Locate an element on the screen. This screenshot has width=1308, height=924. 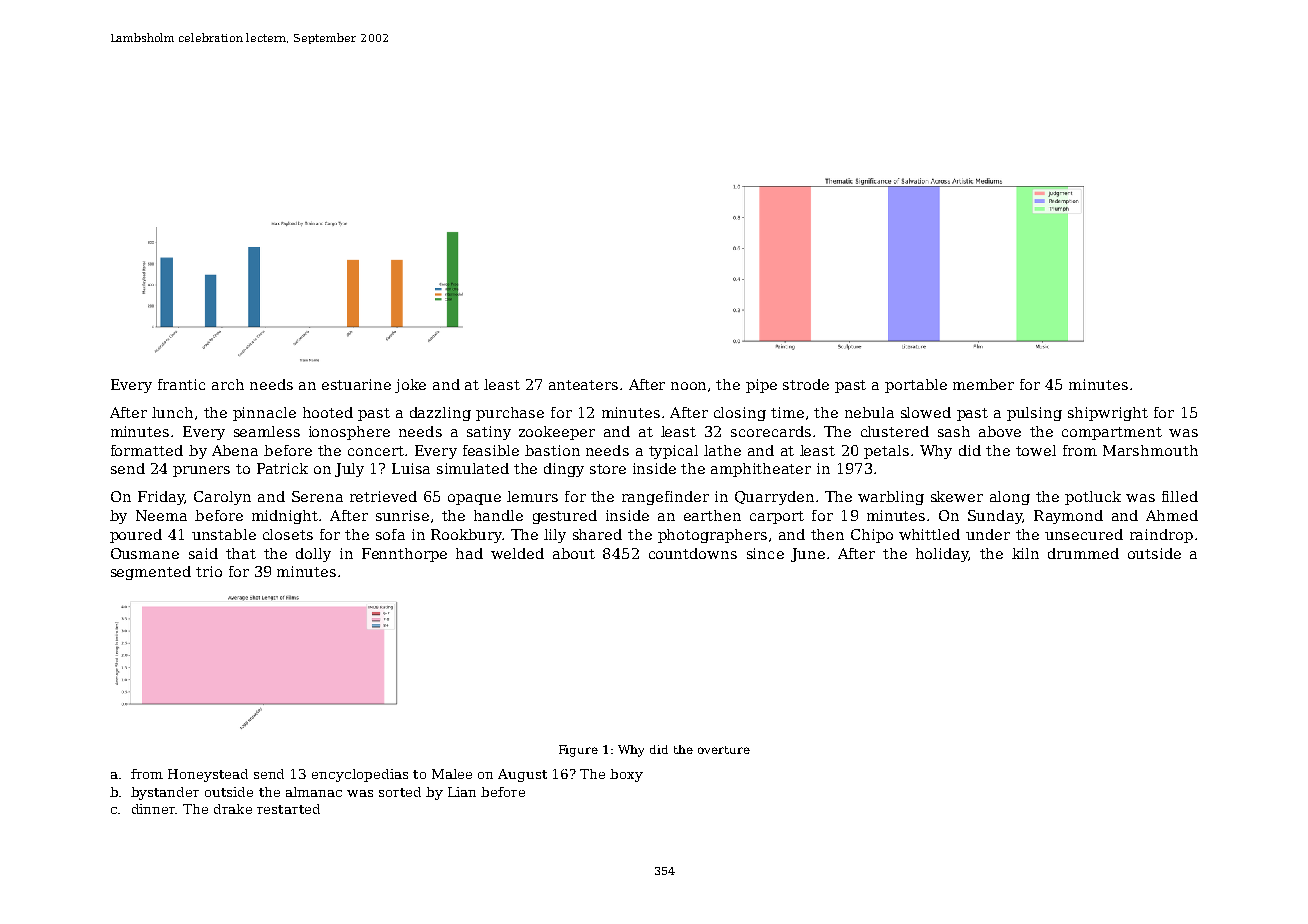
trio is located at coordinates (209, 571).
